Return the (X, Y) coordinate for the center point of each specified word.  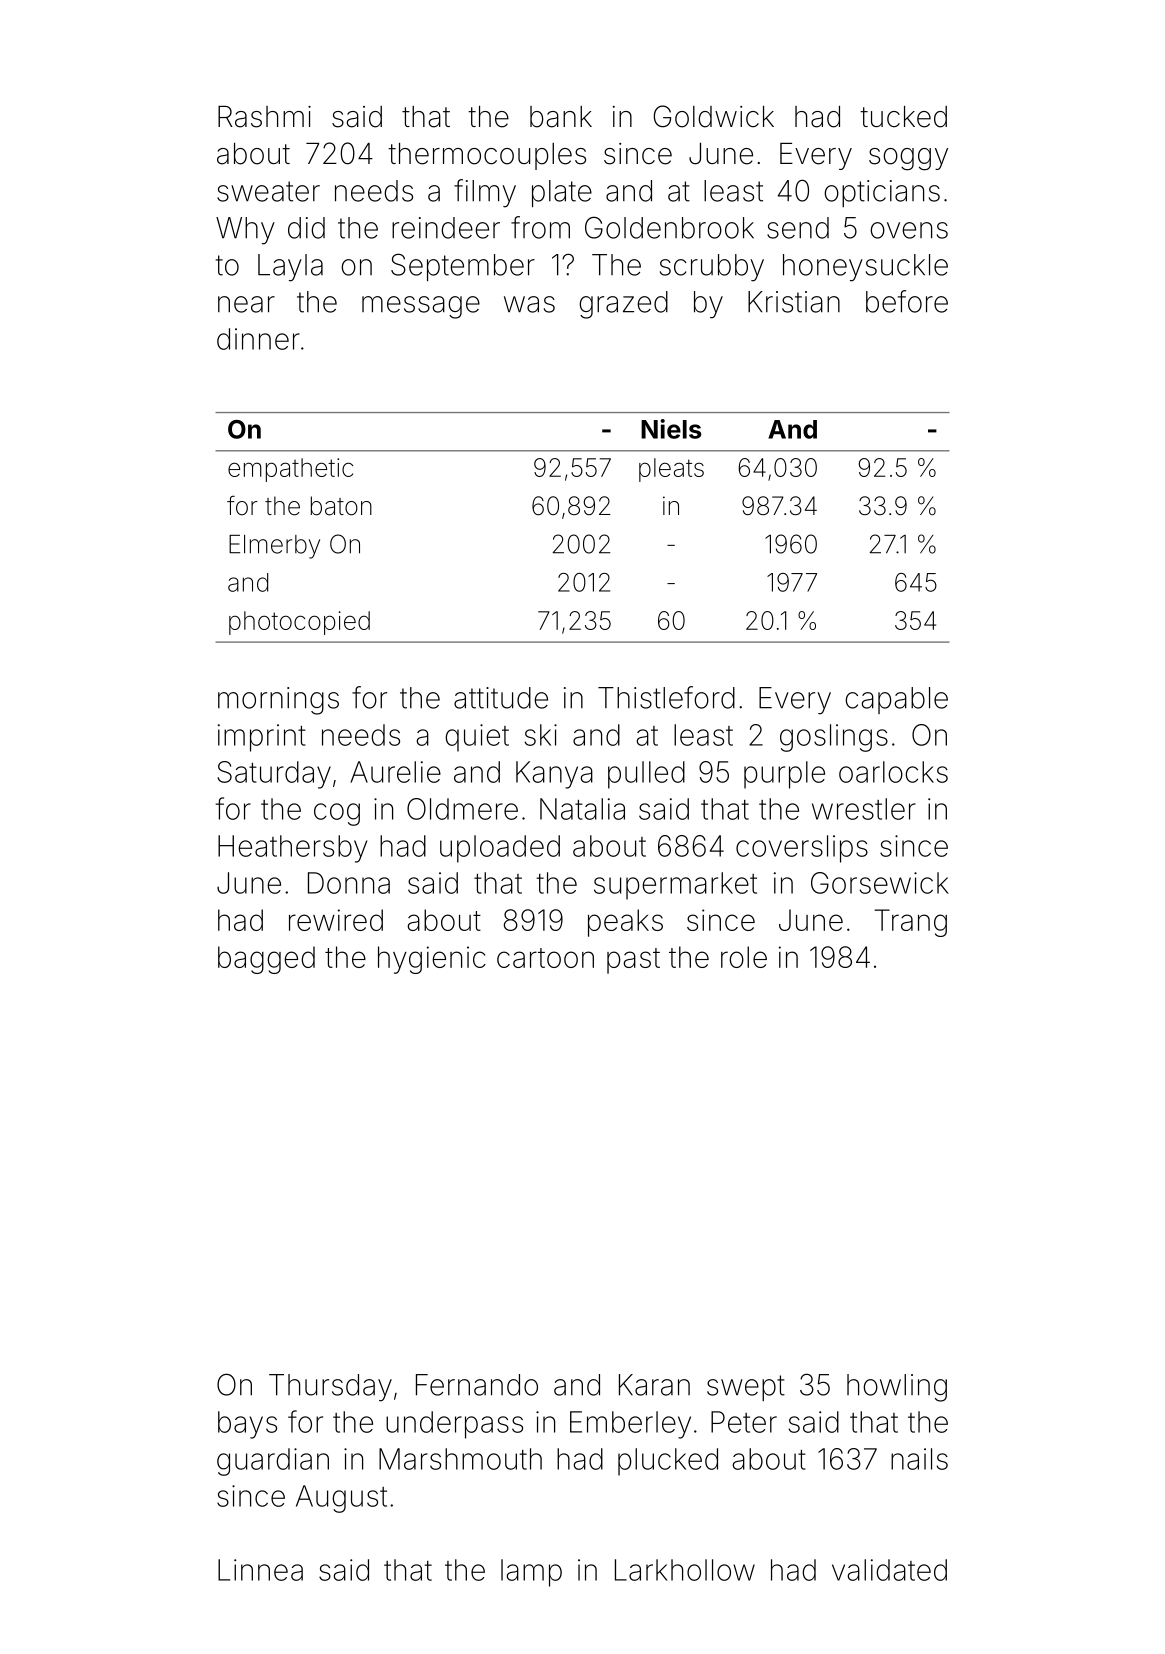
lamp (531, 1573)
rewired (336, 920)
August (341, 1499)
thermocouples (487, 156)
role (744, 957)
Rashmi (264, 117)
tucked (903, 117)
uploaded (500, 849)
